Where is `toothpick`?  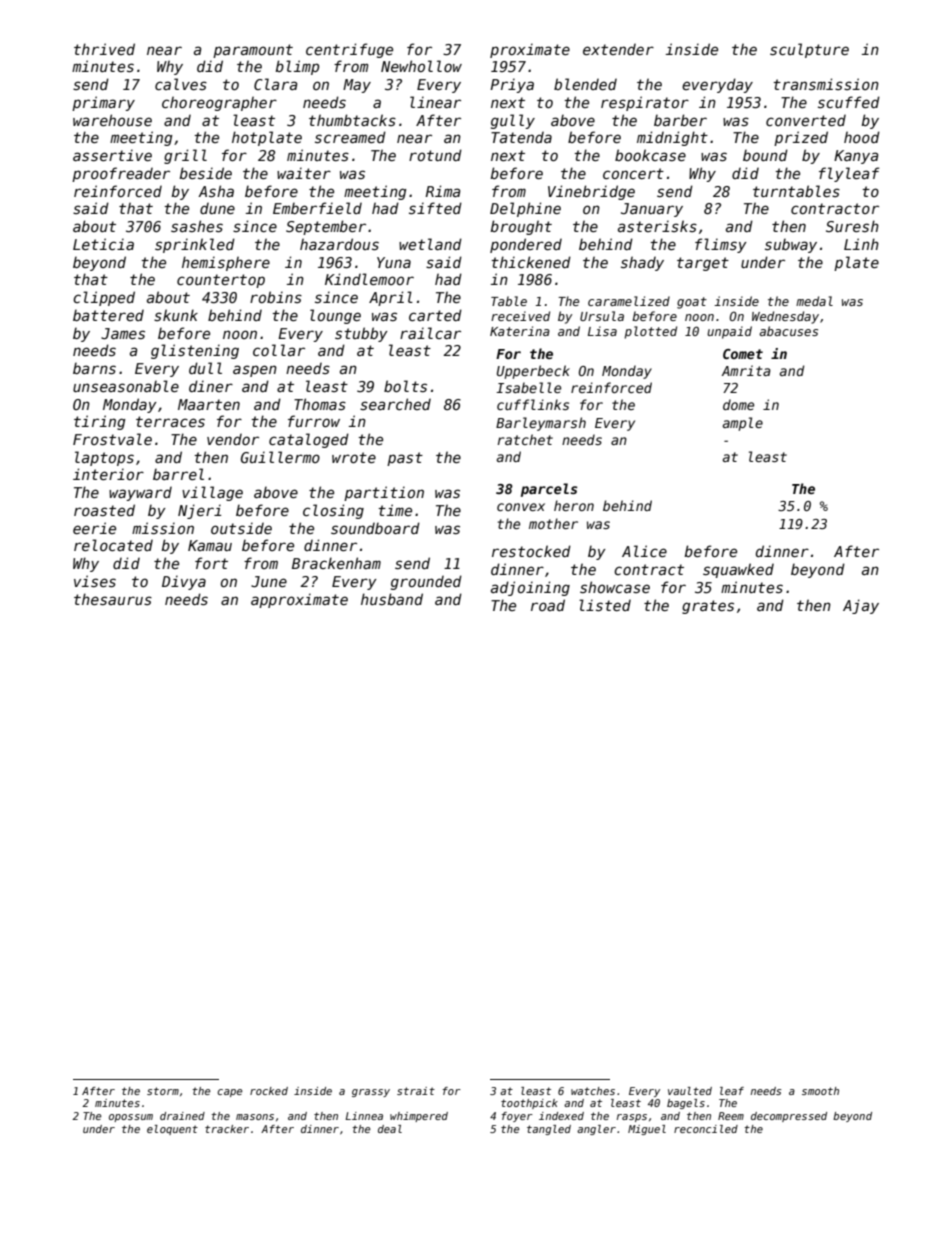 toothpick is located at coordinates (529, 1104).
